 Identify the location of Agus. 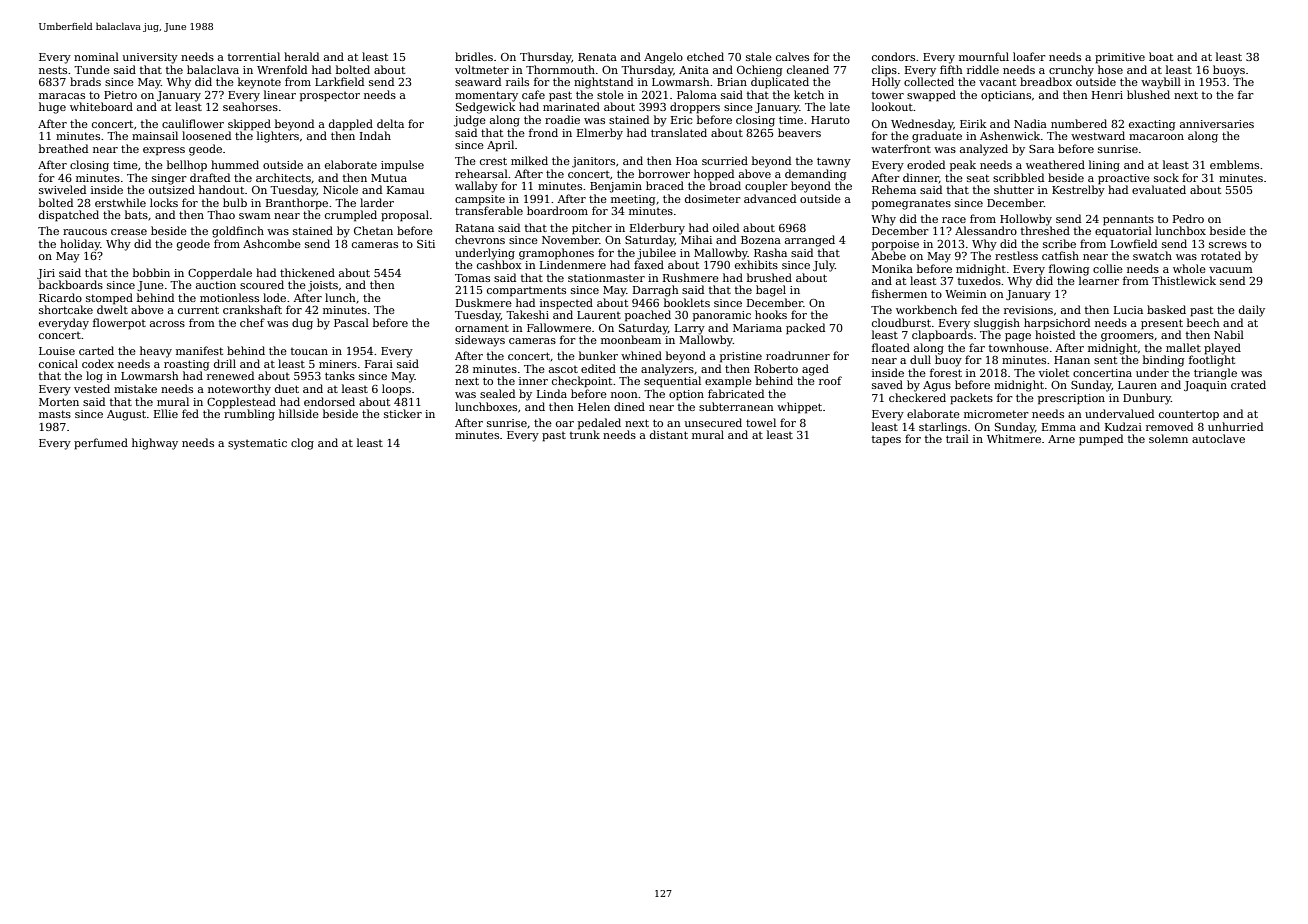
(937, 386).
